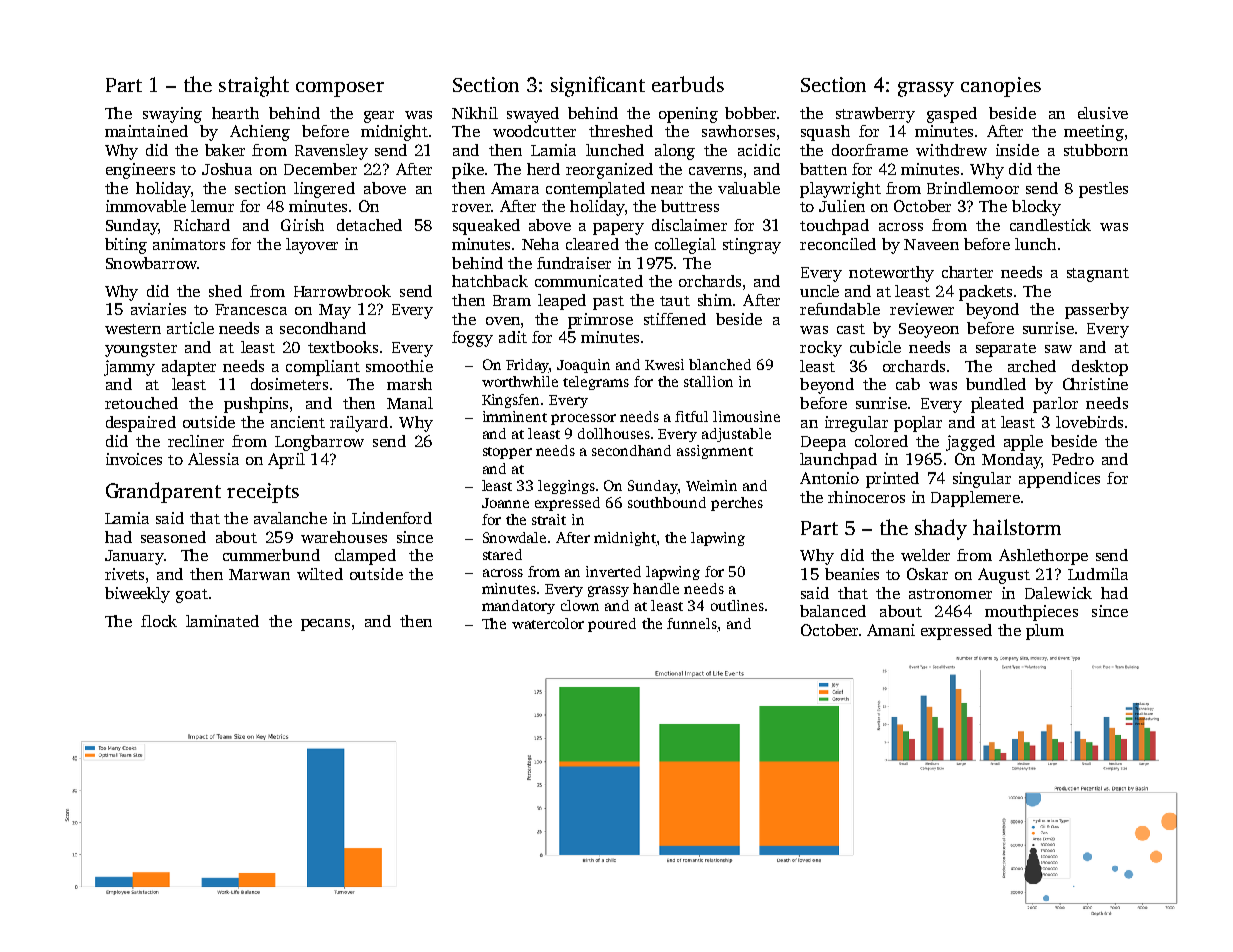  What do you see at coordinates (212, 206) in the document?
I see `lemur` at bounding box center [212, 206].
